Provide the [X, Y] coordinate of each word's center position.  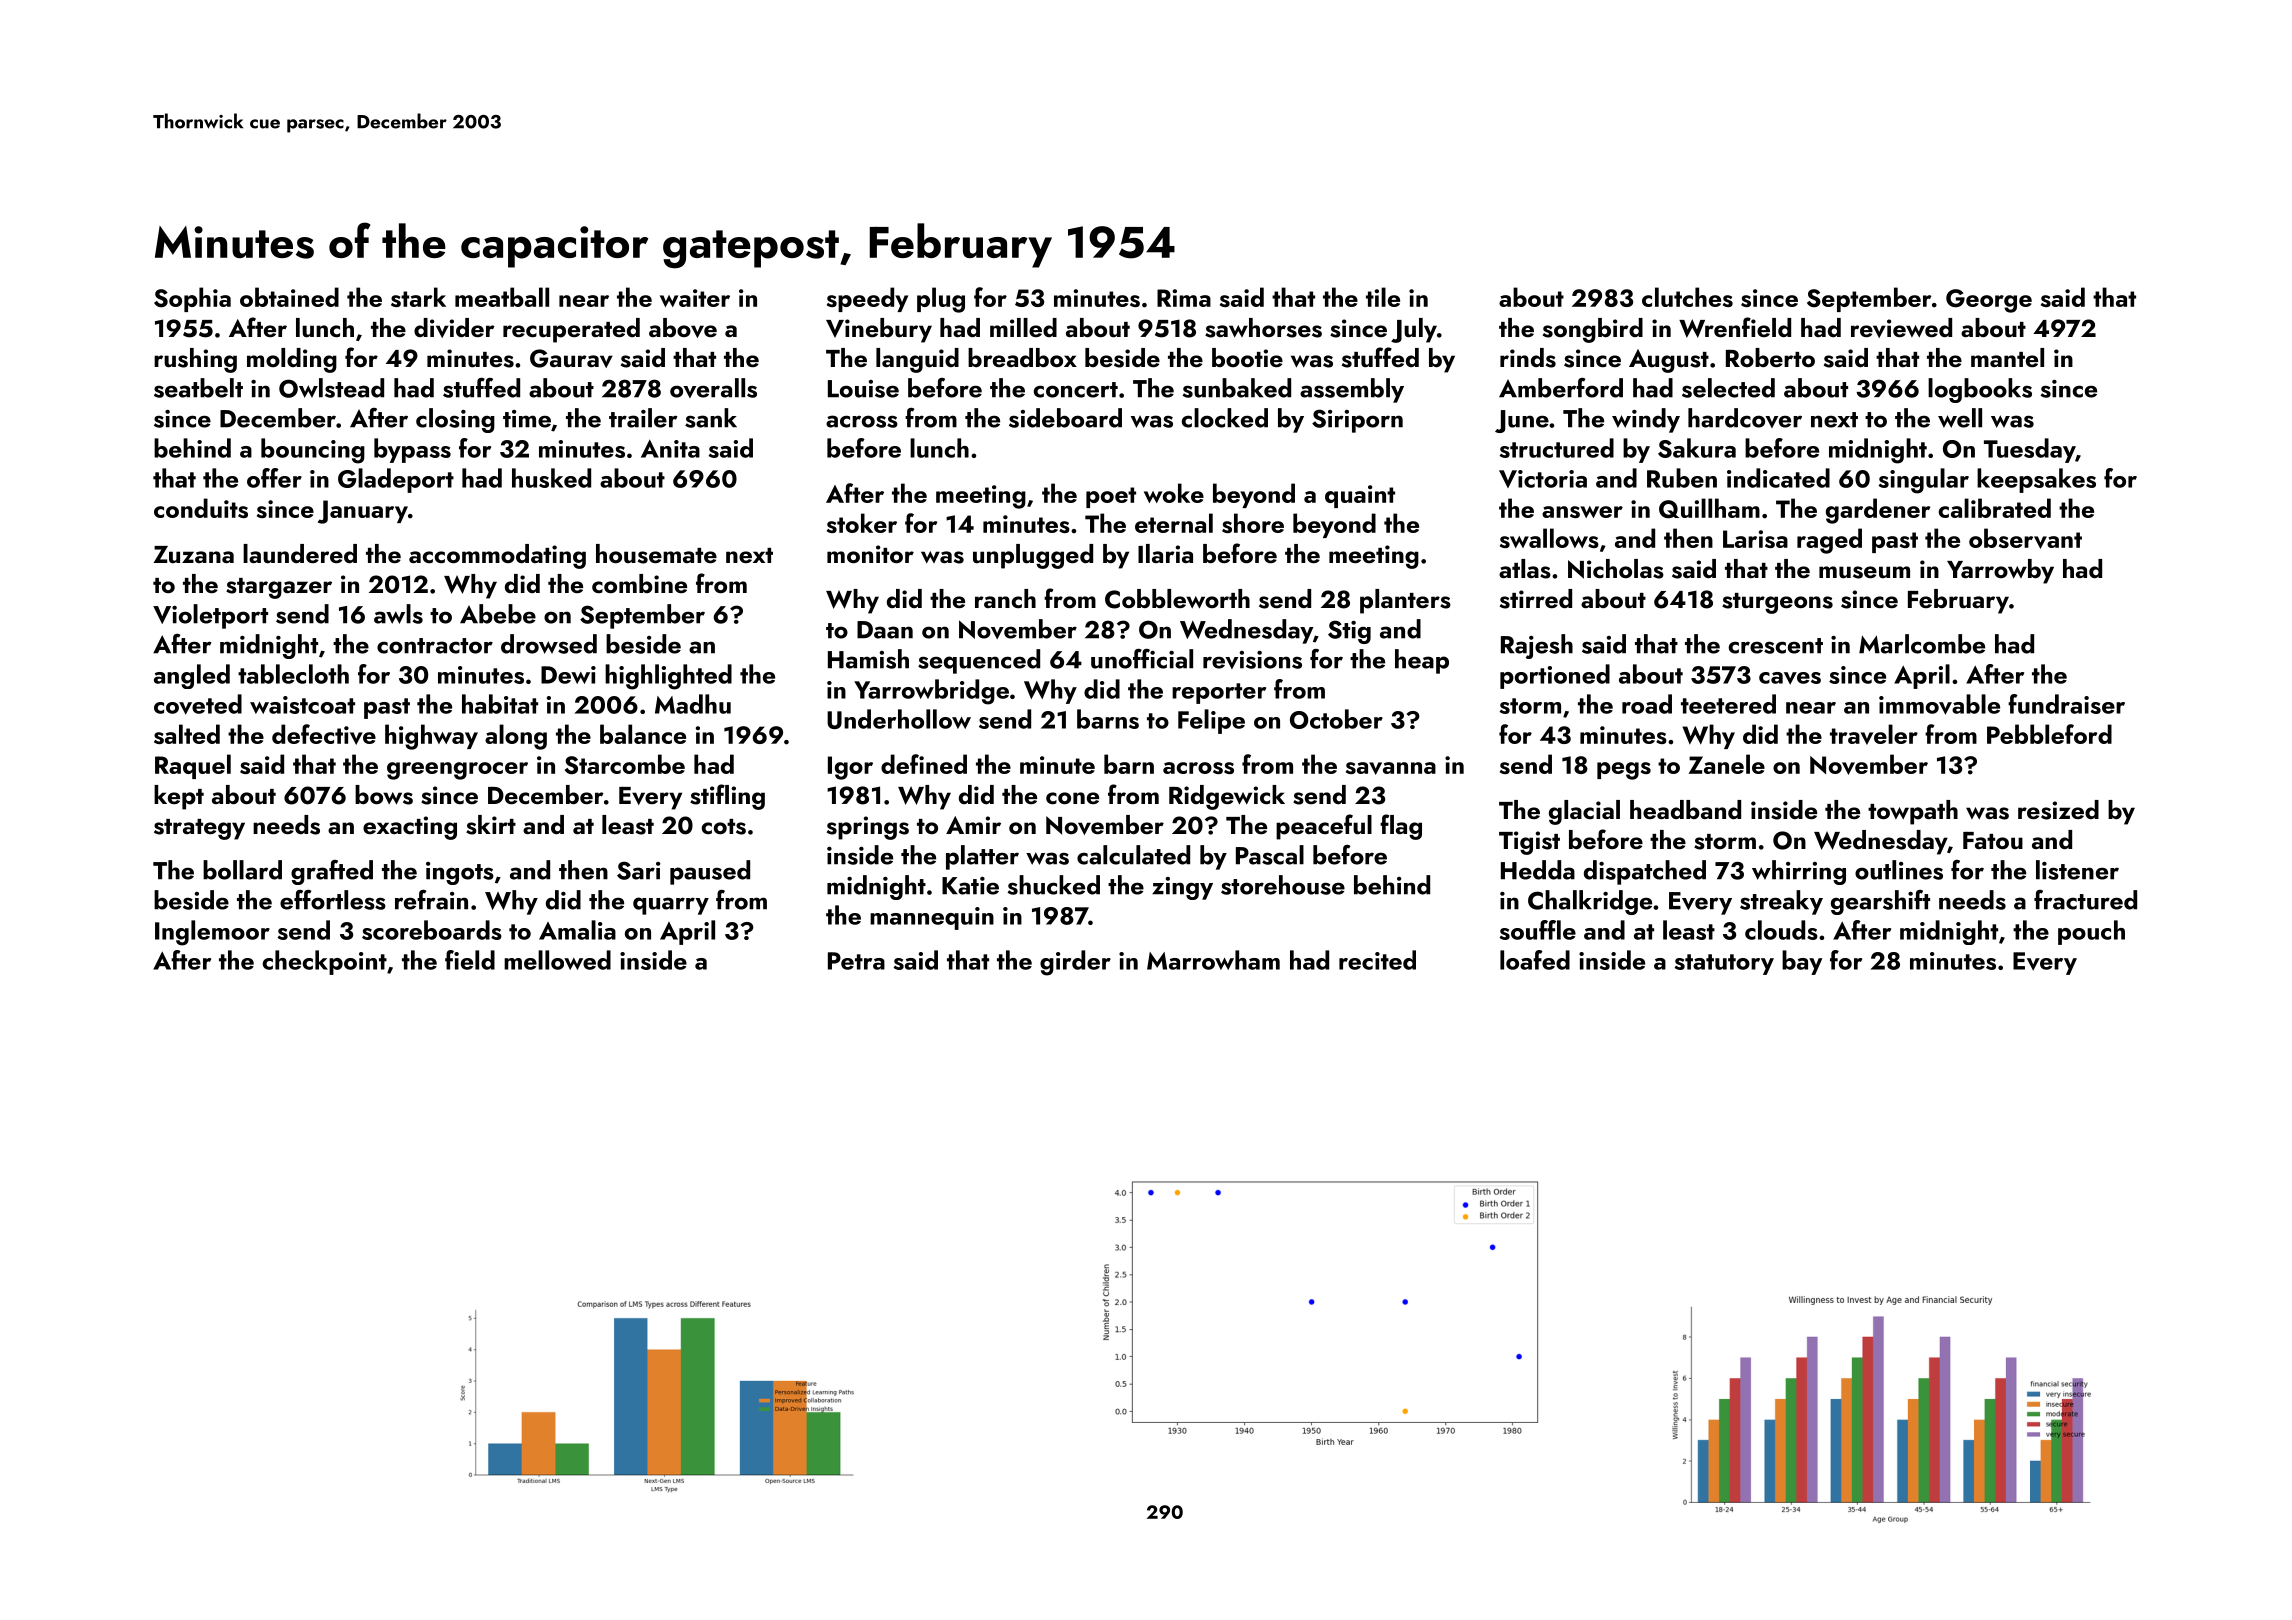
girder [1075, 963]
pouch [2091, 932]
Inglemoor [212, 933]
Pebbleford [2049, 734]
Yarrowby [2000, 571]
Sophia [192, 299]
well [1960, 418]
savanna [1391, 768]
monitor [870, 554]
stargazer [279, 588]
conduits [201, 508]
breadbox [1022, 357]
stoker [862, 523]
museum [1864, 572]
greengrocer [457, 771]
